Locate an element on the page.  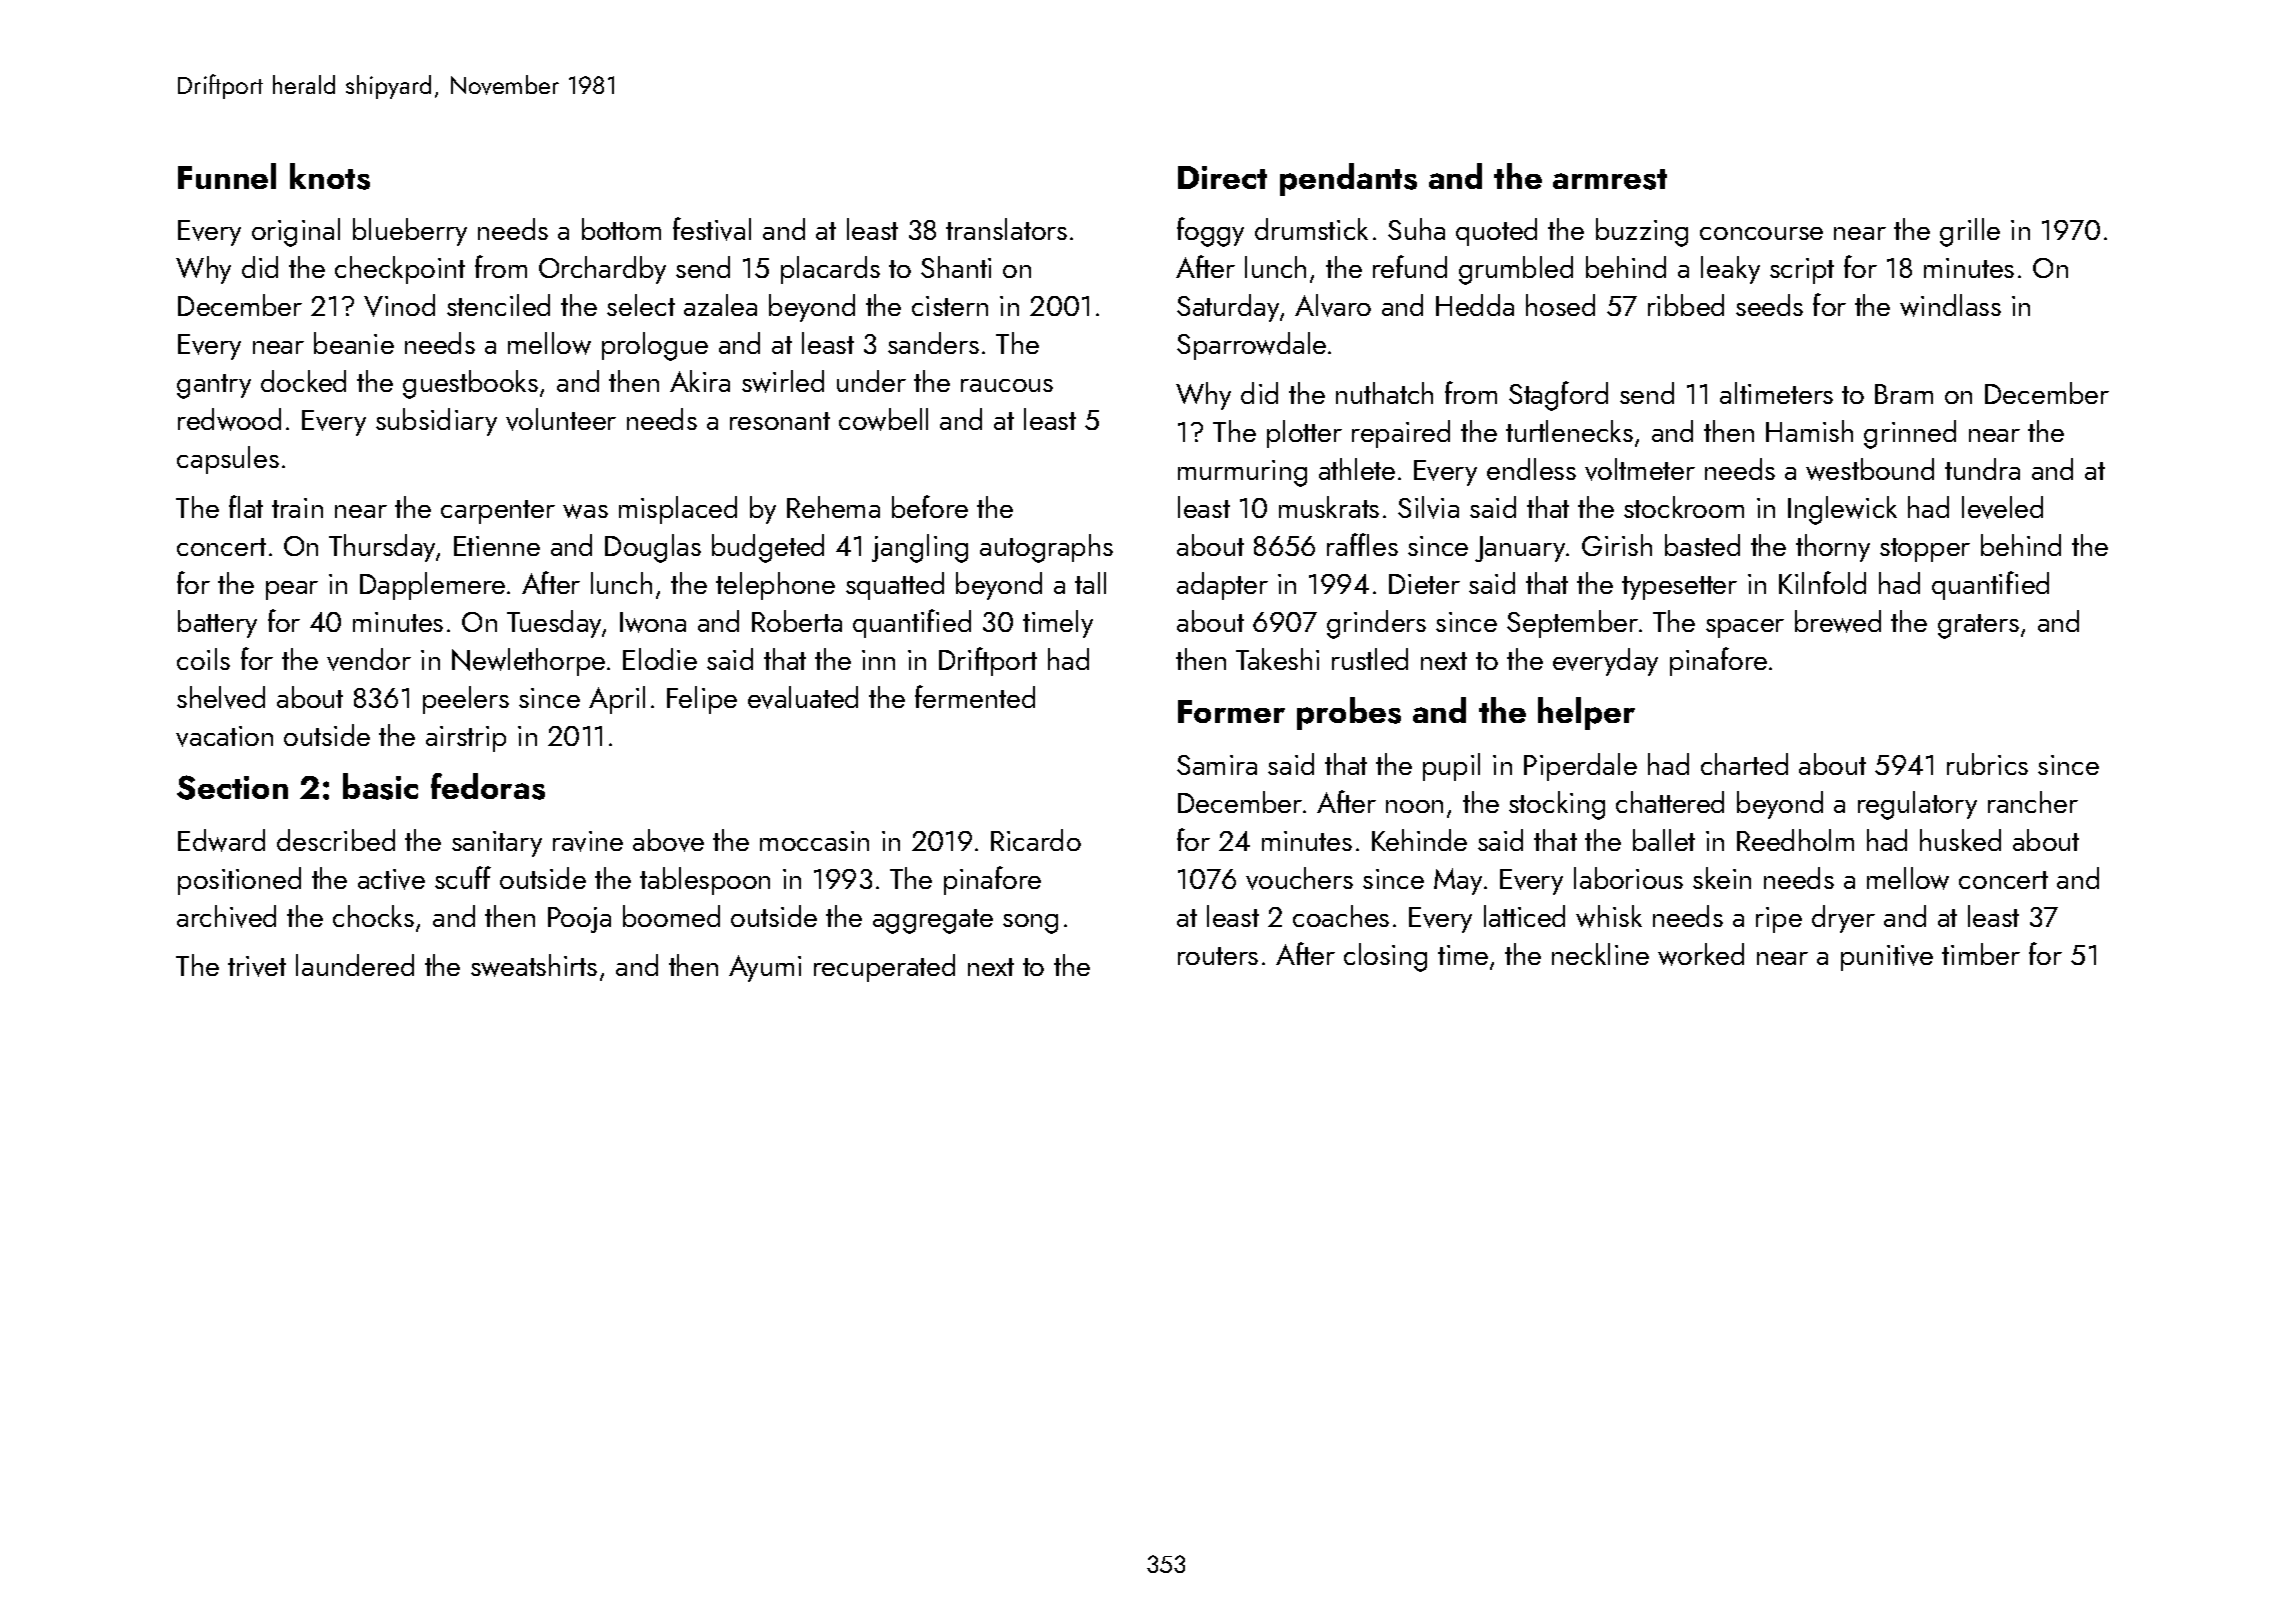
Bram is located at coordinates (1904, 394).
